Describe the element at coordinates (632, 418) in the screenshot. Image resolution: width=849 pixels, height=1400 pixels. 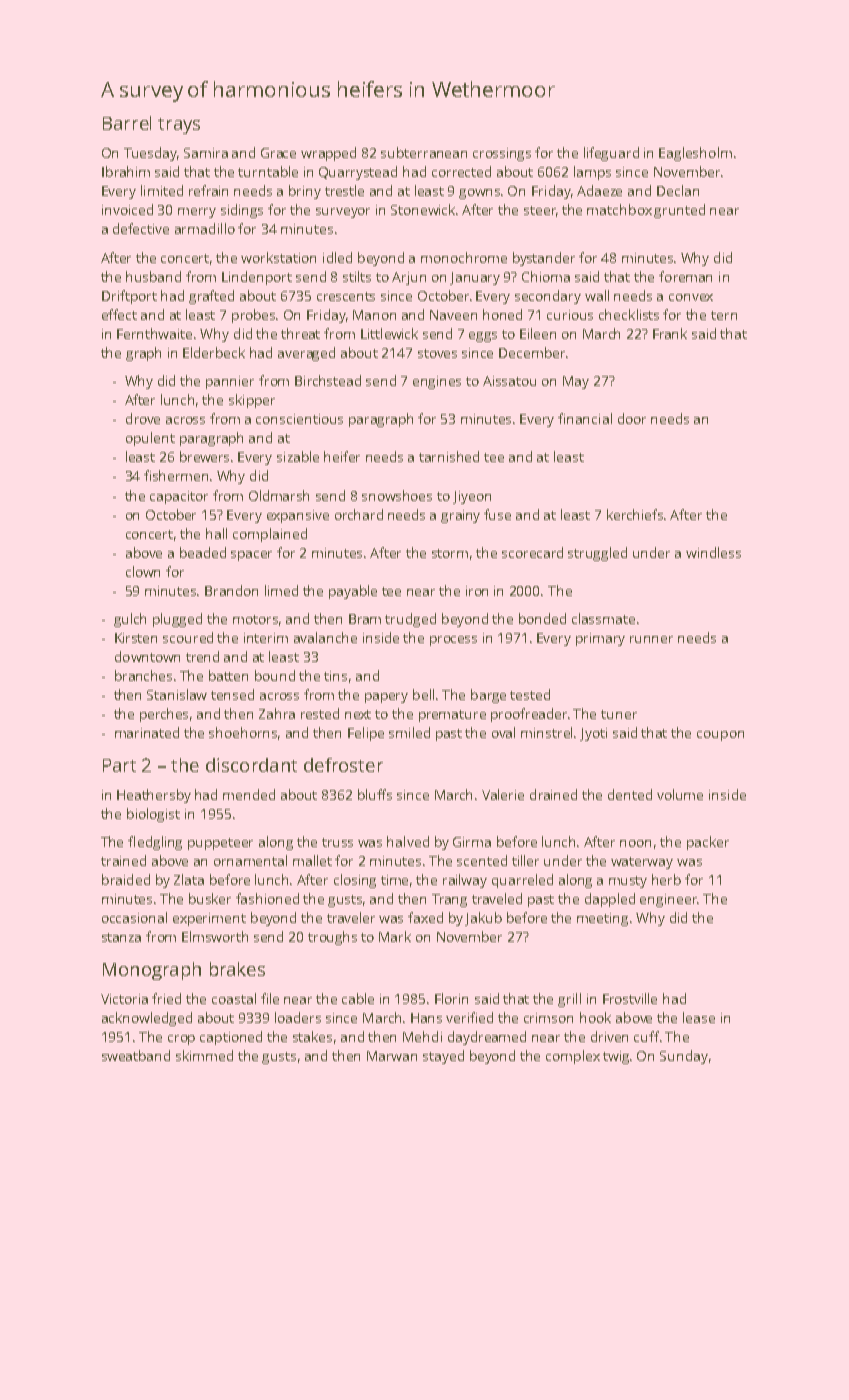
I see `door` at that location.
